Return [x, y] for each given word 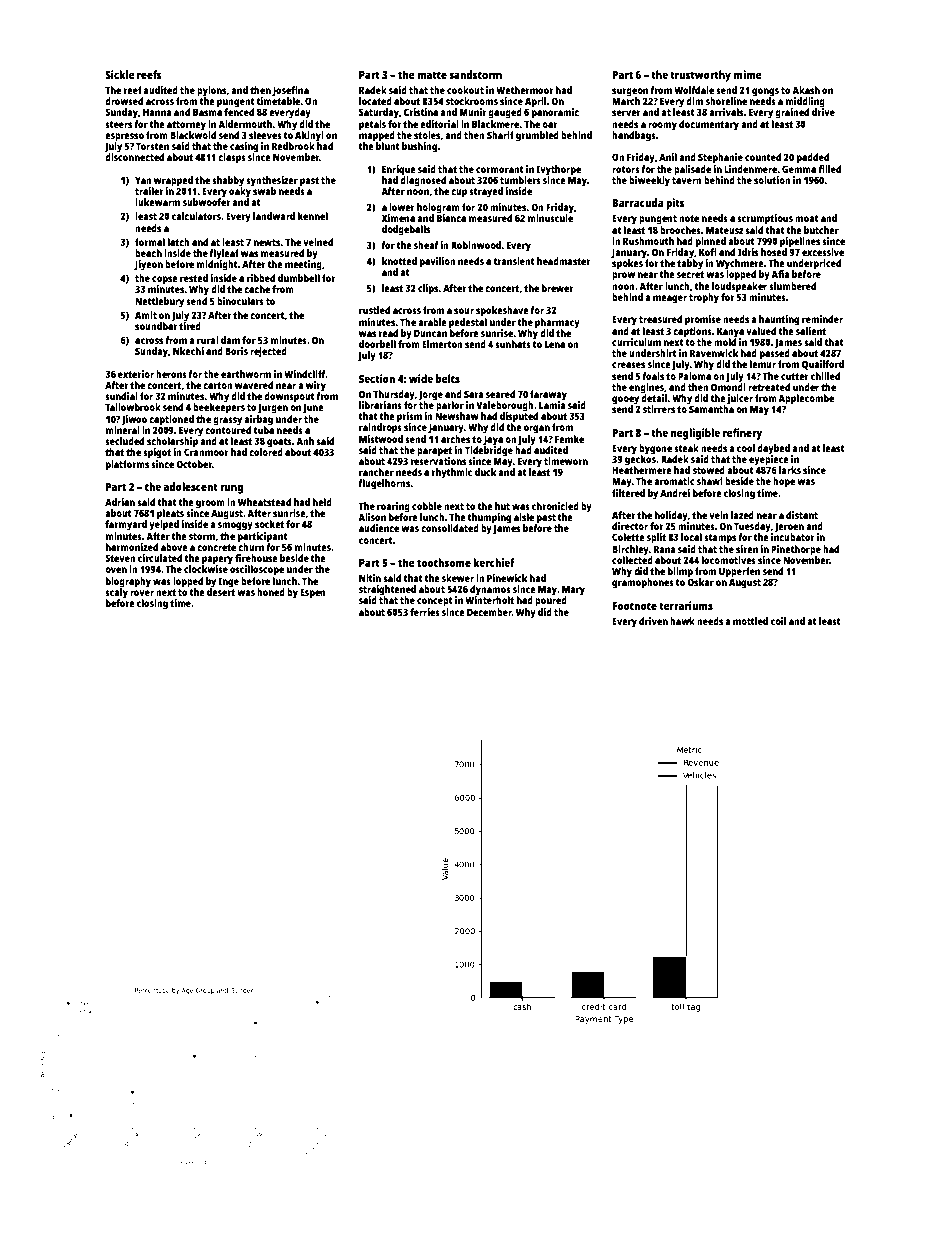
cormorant [500, 169]
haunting [779, 320]
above [174, 547]
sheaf [426, 245]
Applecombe [806, 399]
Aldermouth [245, 124]
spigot [157, 453]
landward [274, 216]
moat [807, 218]
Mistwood [381, 439]
